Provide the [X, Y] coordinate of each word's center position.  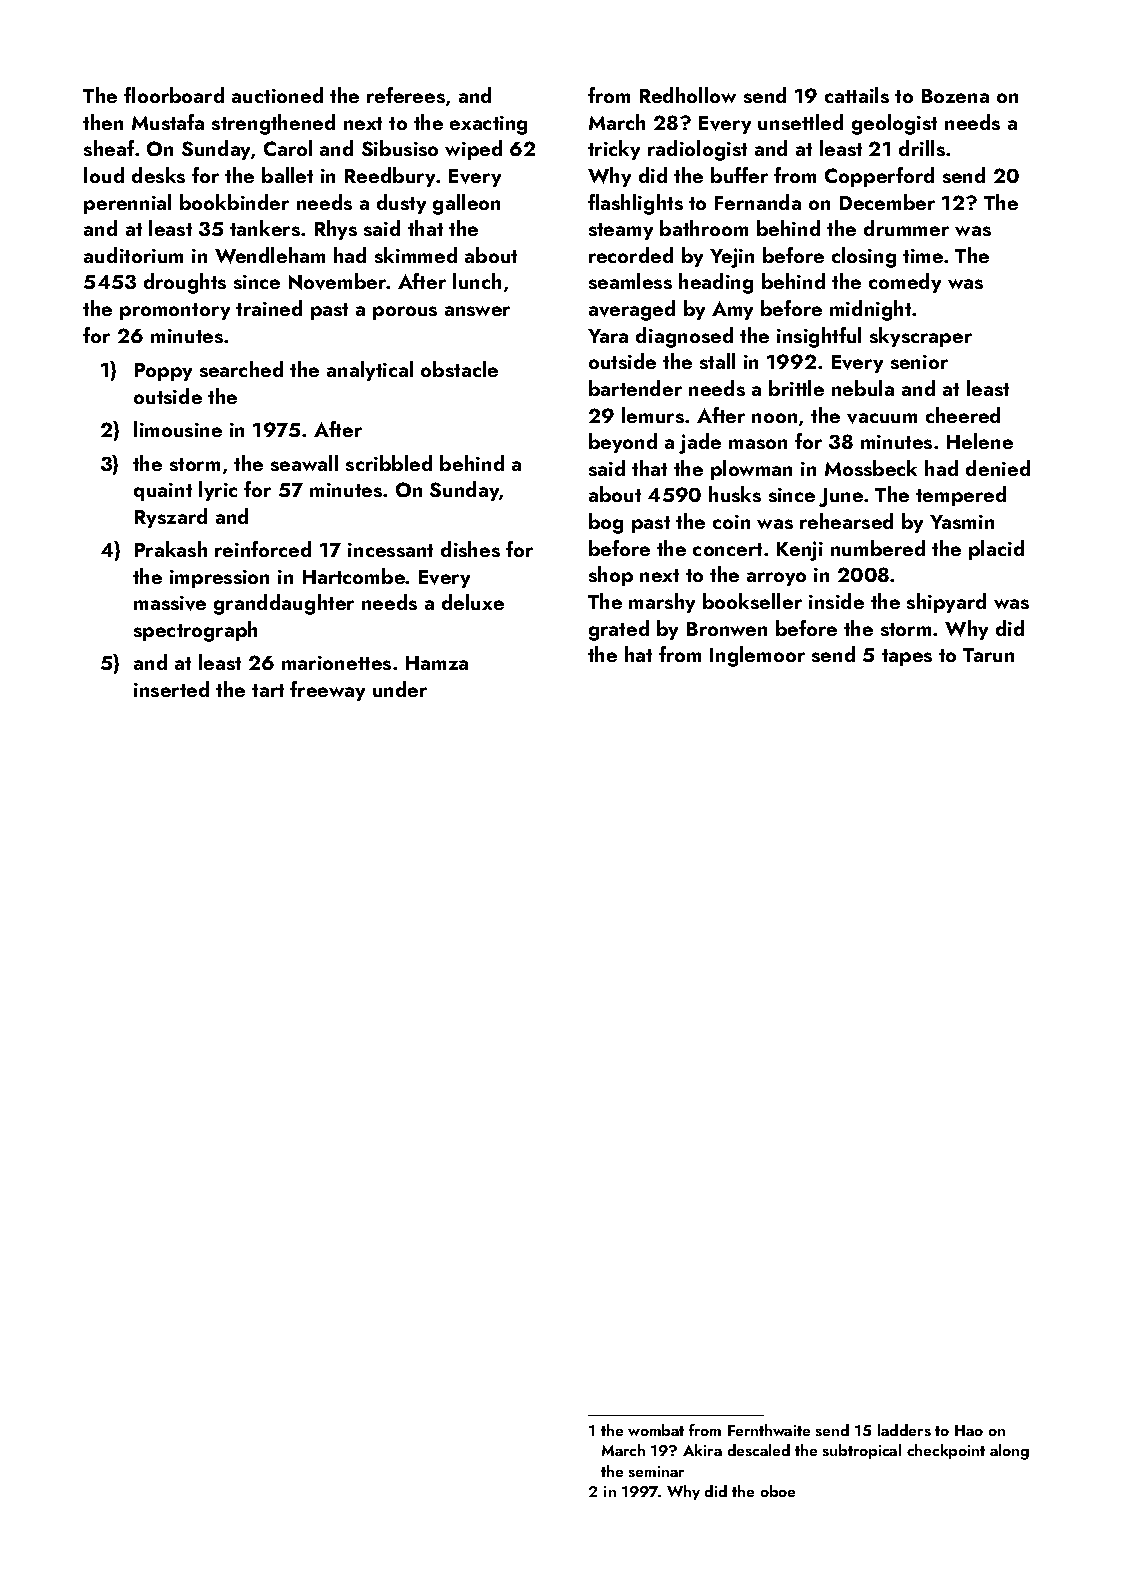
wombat [656, 1430]
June [841, 497]
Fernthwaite [769, 1430]
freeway [327, 691]
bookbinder [234, 202]
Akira [702, 1450]
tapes [907, 657]
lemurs [653, 415]
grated [619, 630]
